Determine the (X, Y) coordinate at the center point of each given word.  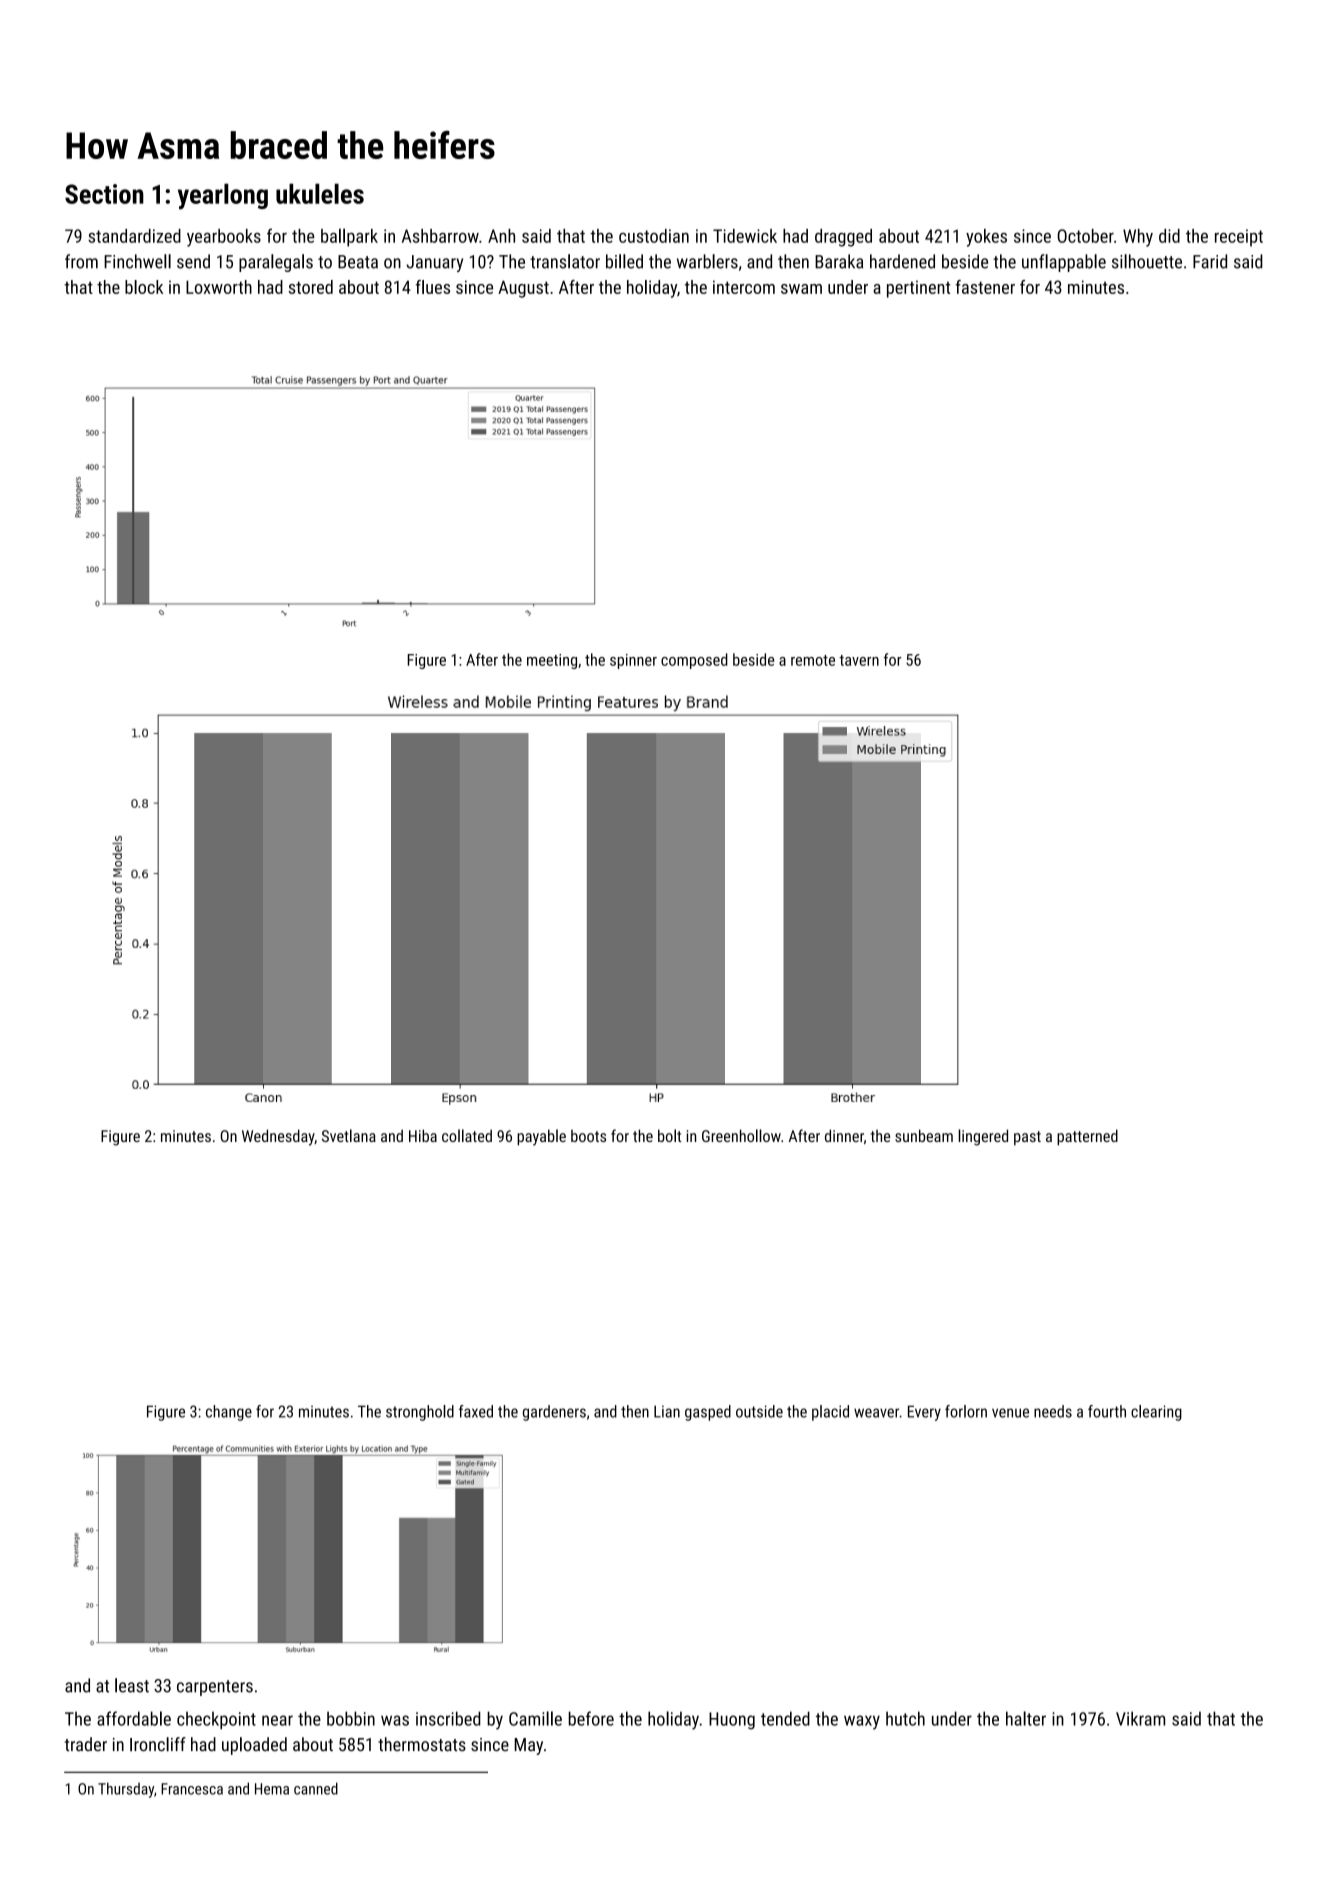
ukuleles (320, 193)
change (229, 1413)
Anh (501, 236)
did (1169, 236)
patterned (1087, 1137)
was (395, 1720)
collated (467, 1135)
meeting (552, 661)
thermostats (422, 1744)
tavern (859, 660)
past (1027, 1138)
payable (541, 1137)
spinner (633, 661)
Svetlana (349, 1135)
